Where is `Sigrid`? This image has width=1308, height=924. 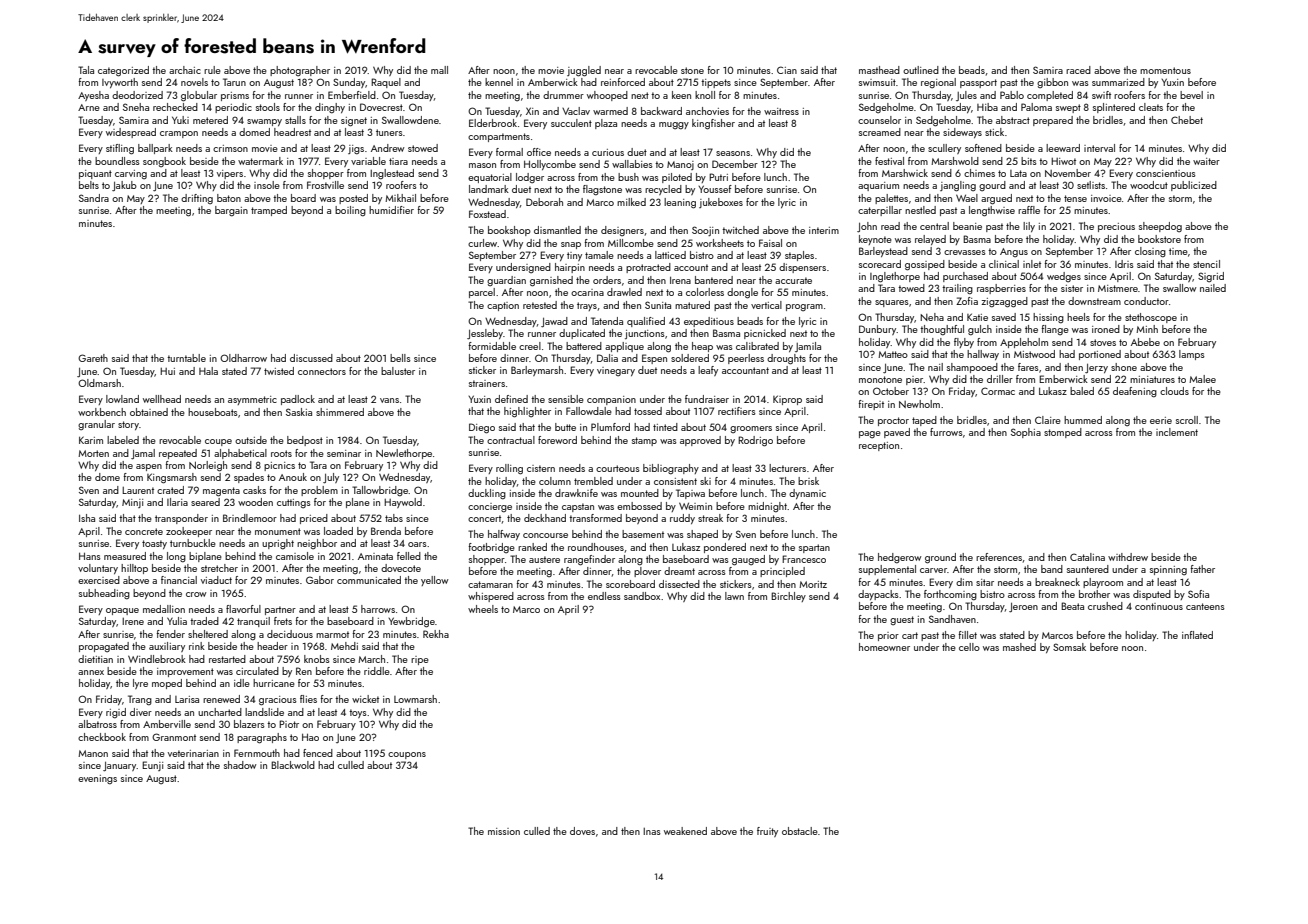 Sigrid is located at coordinates (1211, 277).
